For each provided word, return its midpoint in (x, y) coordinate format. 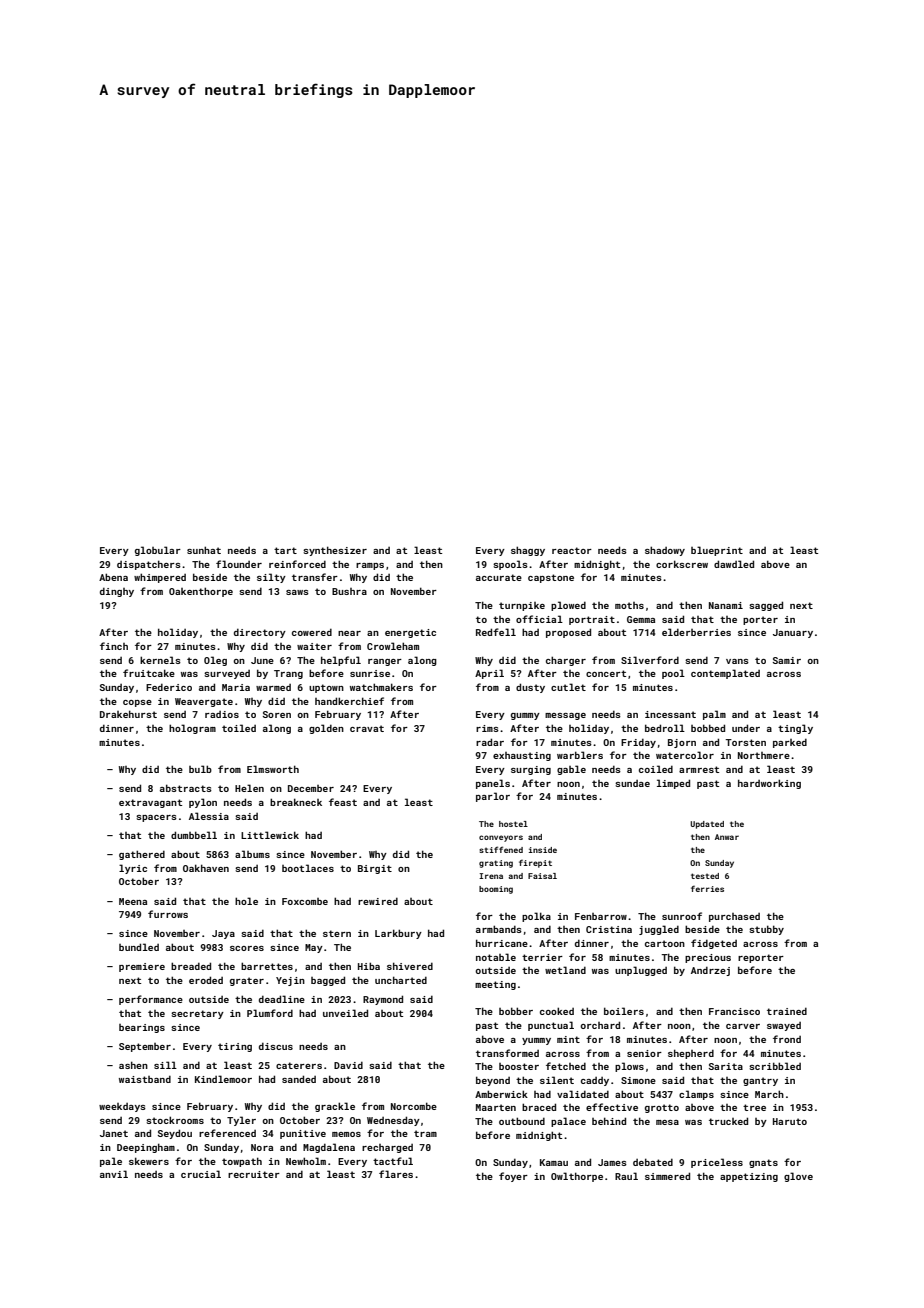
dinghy (117, 592)
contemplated (725, 674)
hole (246, 901)
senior (644, 1053)
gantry (760, 1081)
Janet (114, 1133)
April (489, 674)
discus (276, 1046)
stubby (766, 930)
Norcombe (414, 1106)
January (793, 633)
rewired (378, 901)
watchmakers (381, 687)
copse (137, 703)
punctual (551, 1026)
